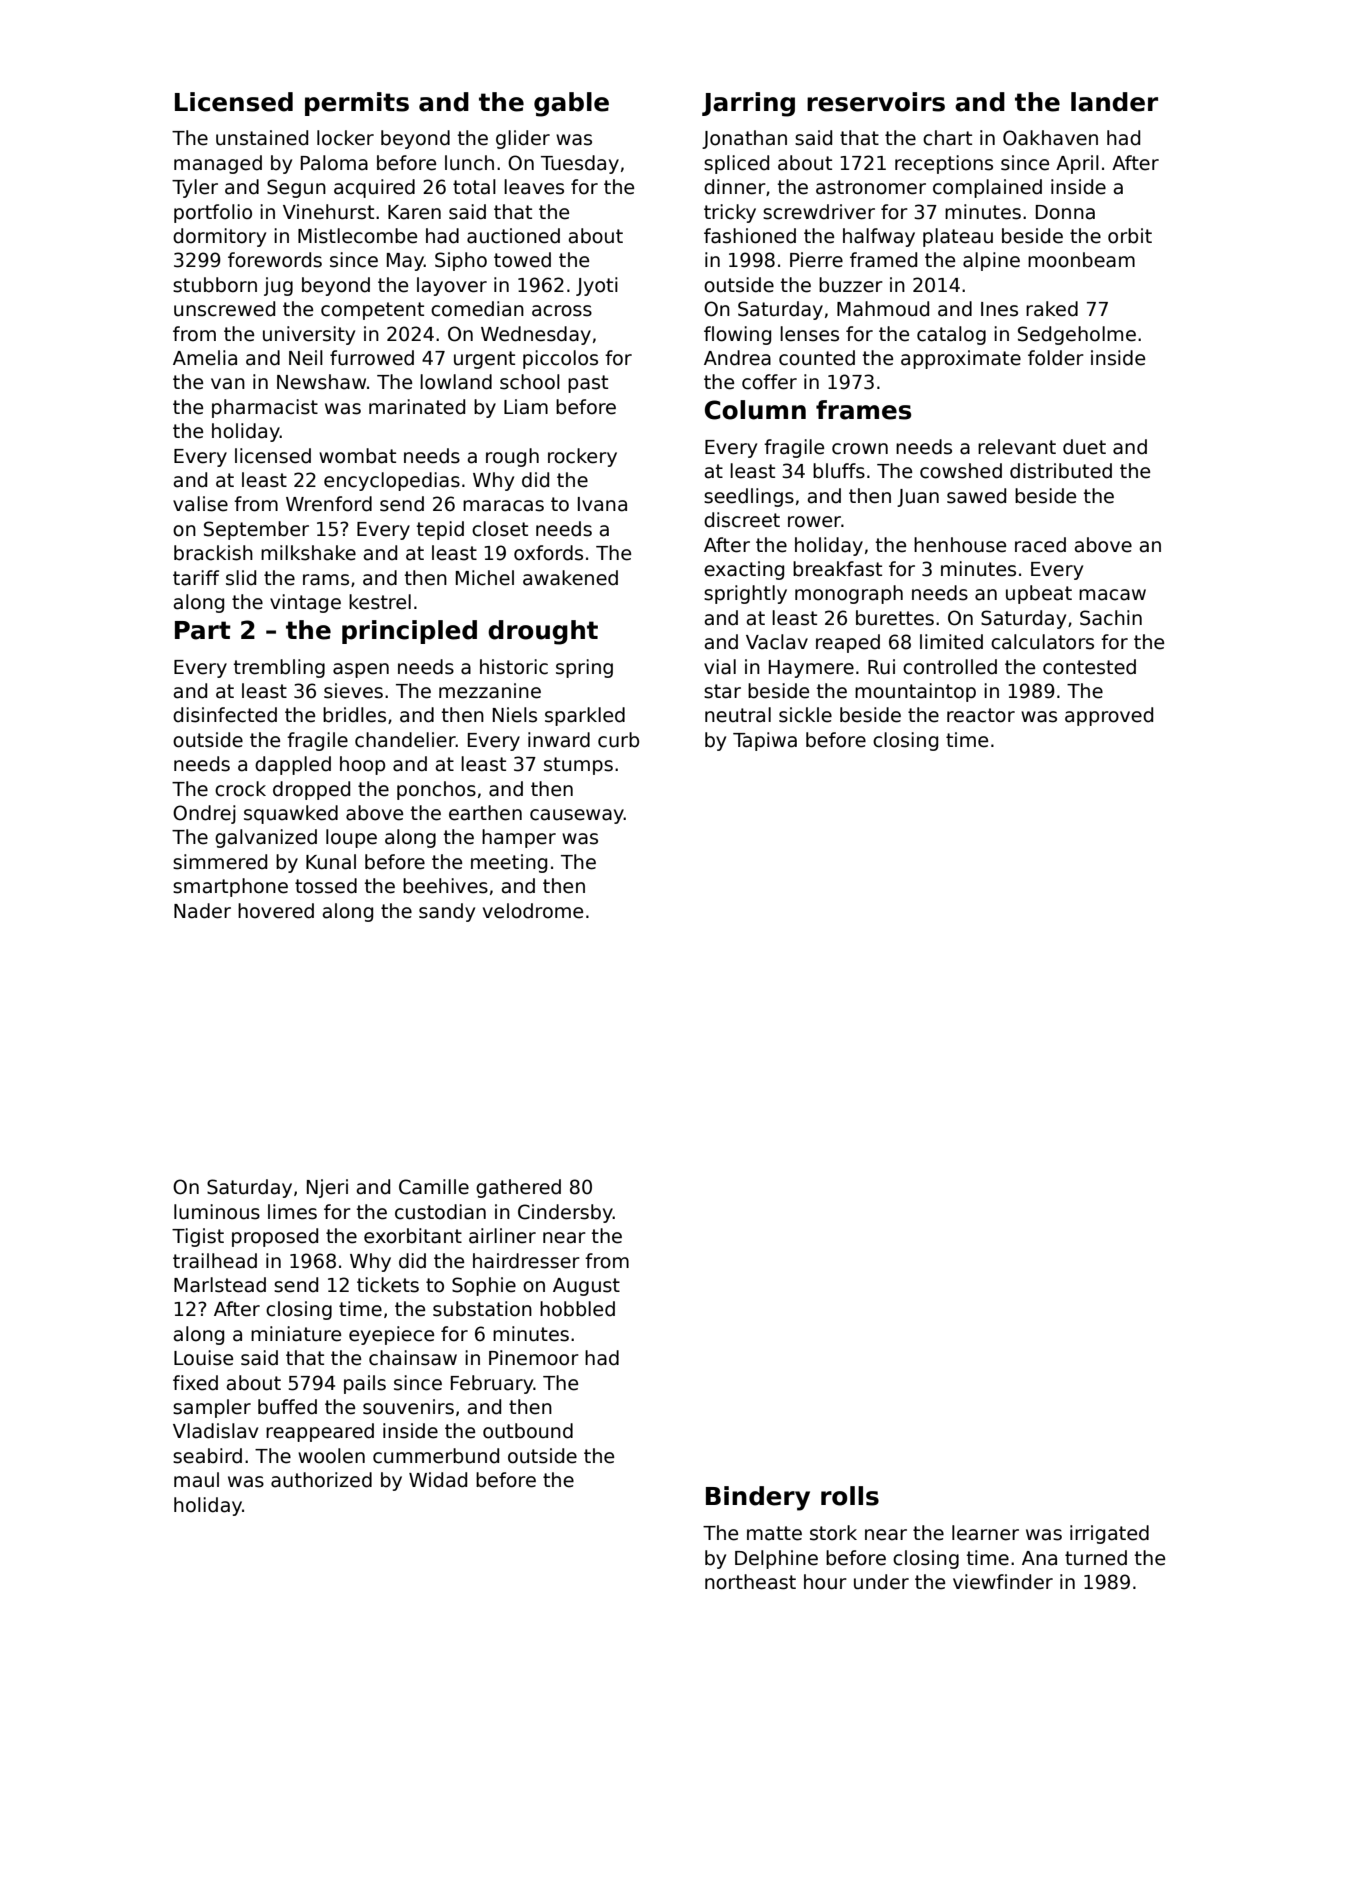 This document has height=1903, width=1346. What do you see at coordinates (292, 1212) in the document?
I see `limes` at bounding box center [292, 1212].
